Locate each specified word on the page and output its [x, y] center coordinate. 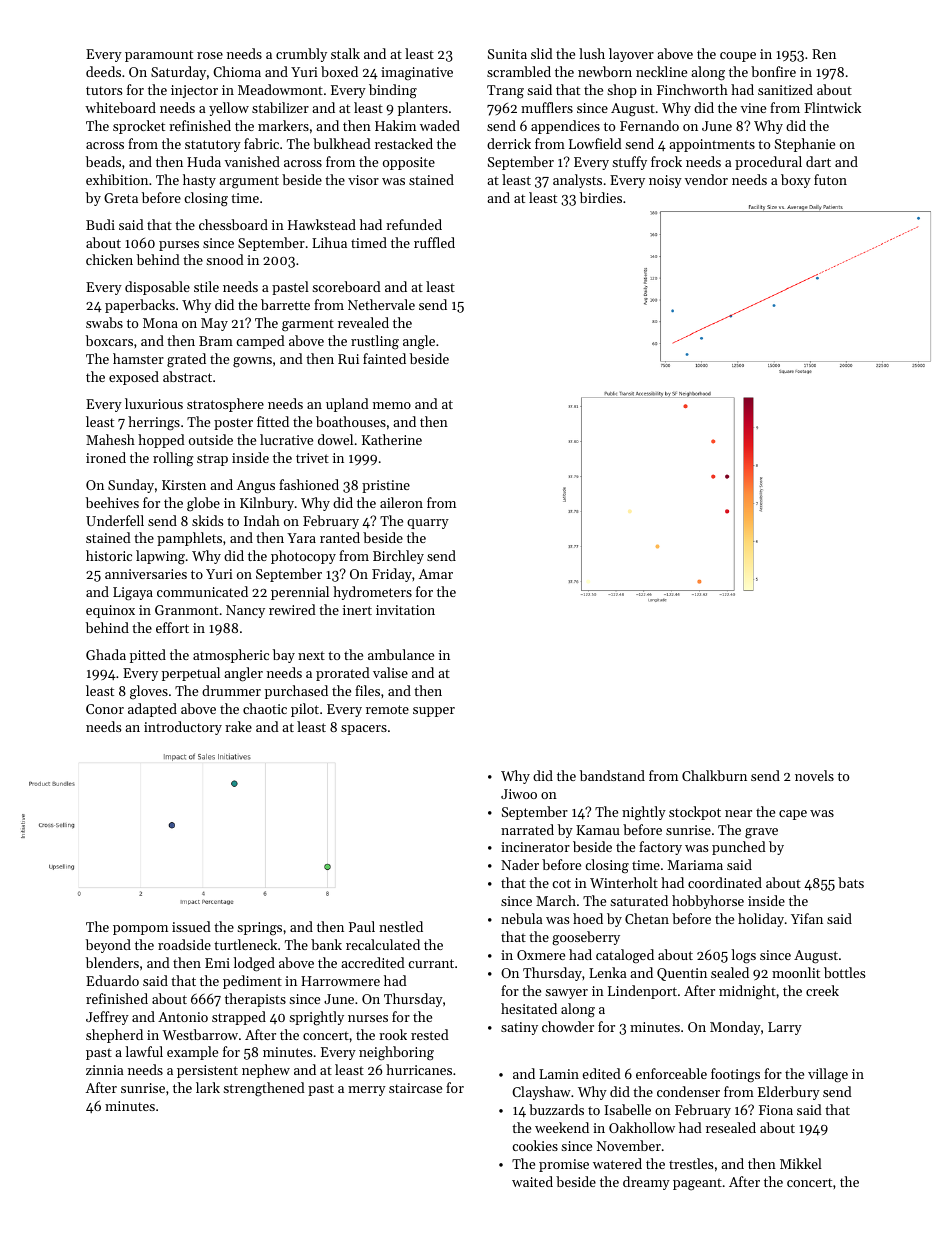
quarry [428, 524]
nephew [266, 1071]
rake [238, 726]
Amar [436, 574]
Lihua [329, 242]
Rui [348, 359]
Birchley [398, 557]
